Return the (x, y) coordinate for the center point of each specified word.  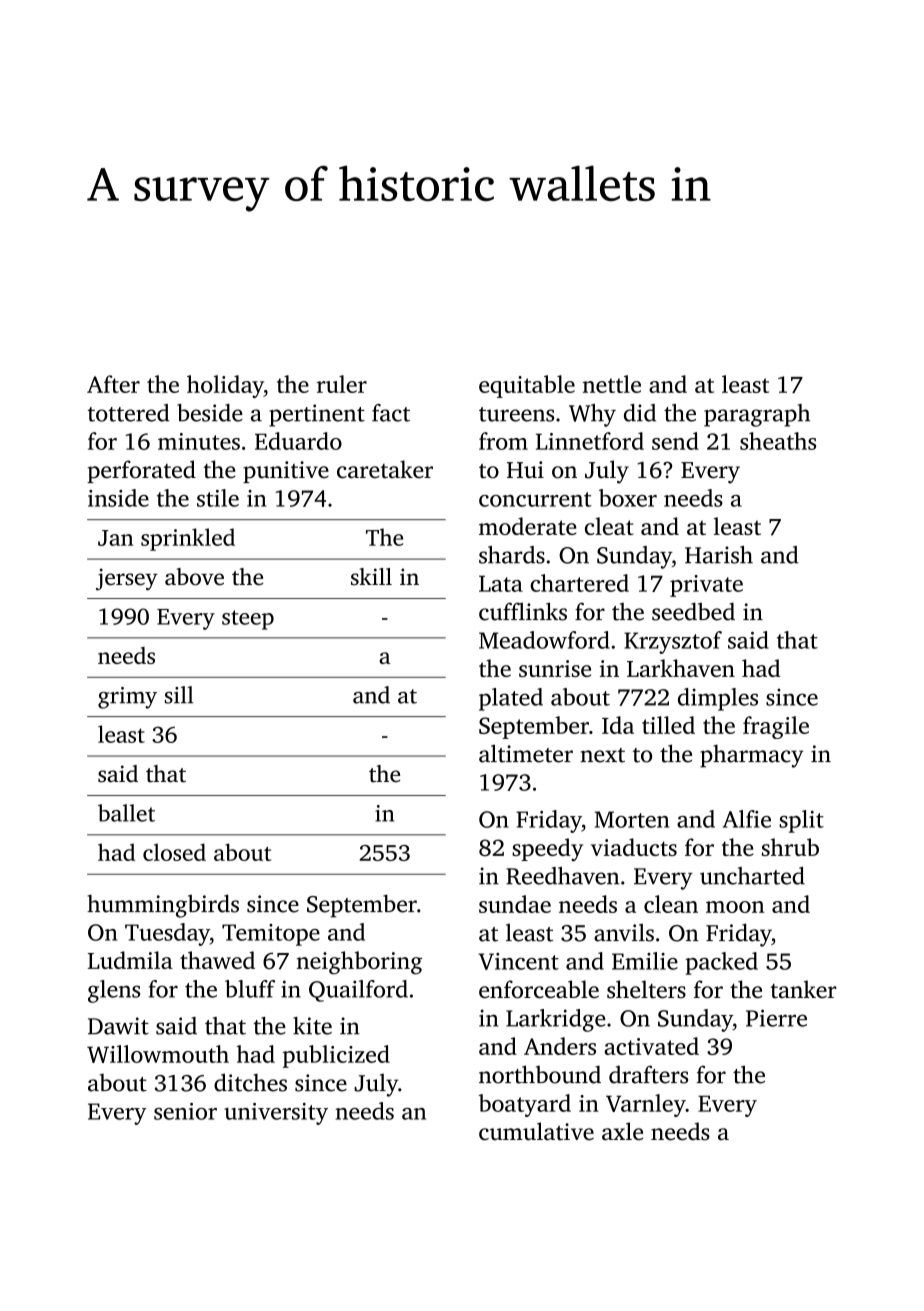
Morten (632, 819)
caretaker (385, 469)
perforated (141, 471)
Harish (719, 555)
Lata (501, 583)
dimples (718, 699)
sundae (515, 904)
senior (185, 1111)
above (194, 577)
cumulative (536, 1131)
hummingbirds (163, 906)
